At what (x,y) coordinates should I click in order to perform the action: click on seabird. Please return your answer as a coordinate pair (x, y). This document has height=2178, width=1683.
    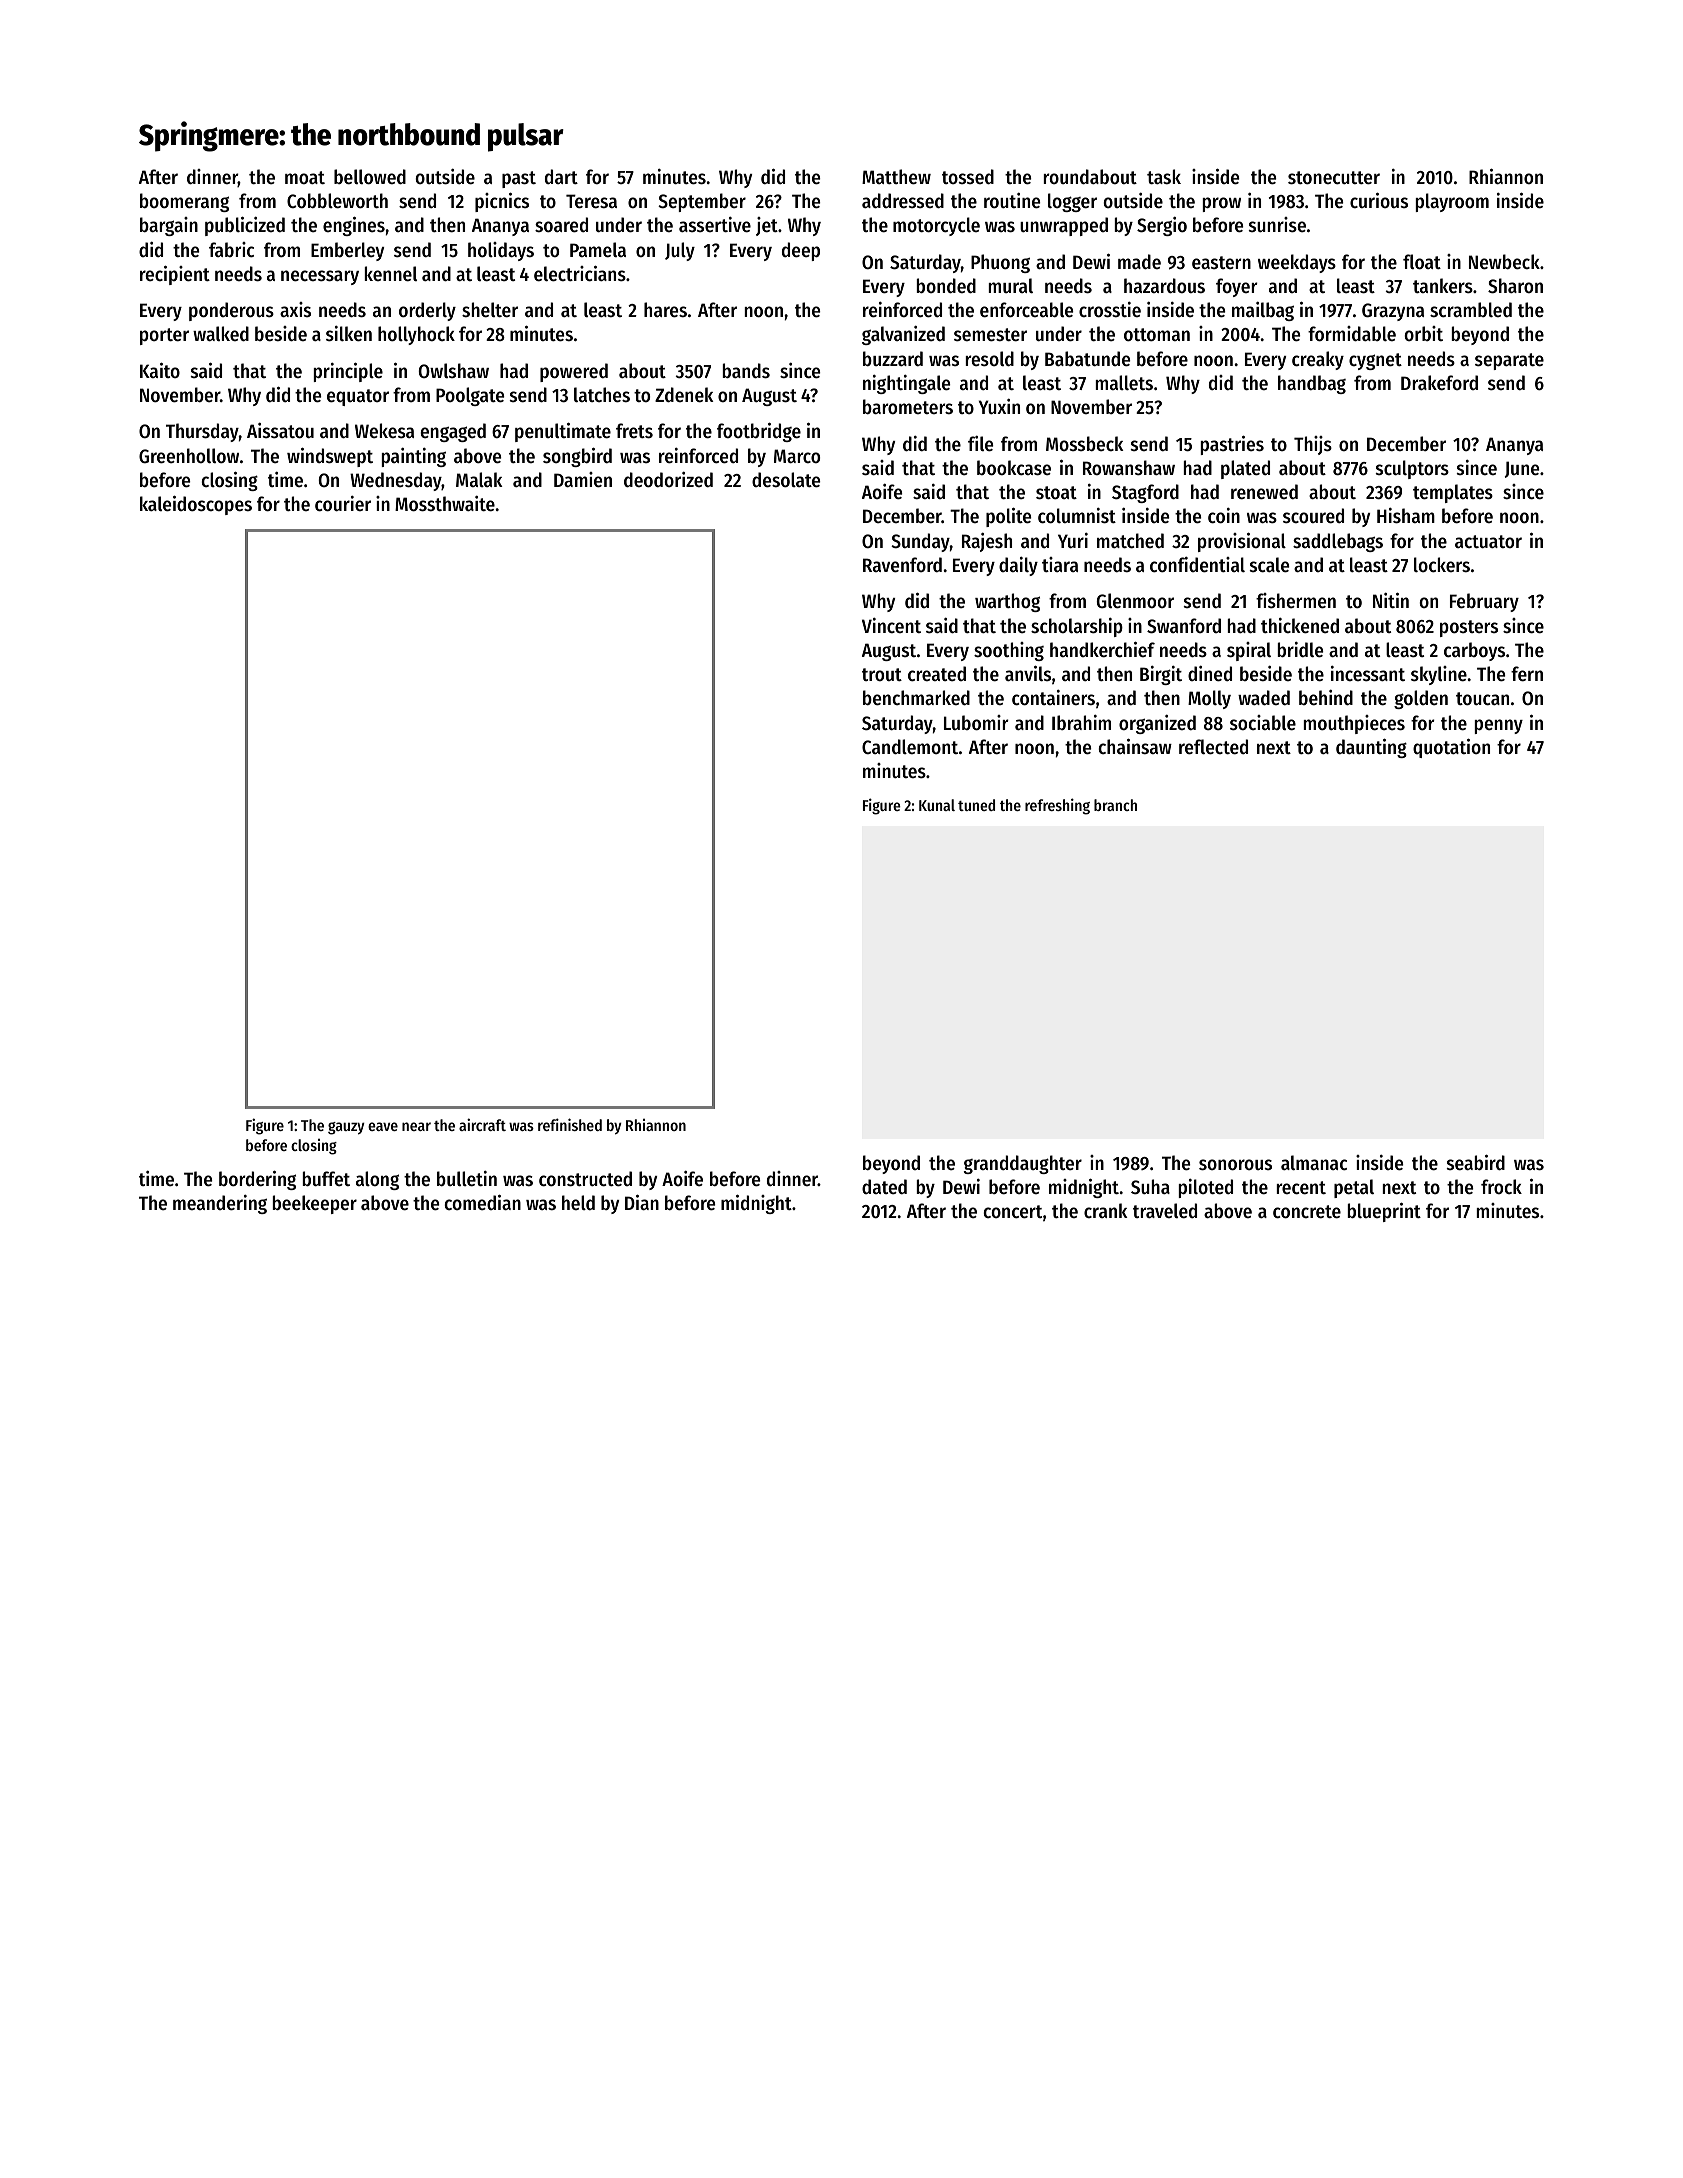
    Looking at the image, I should click on (1476, 1162).
